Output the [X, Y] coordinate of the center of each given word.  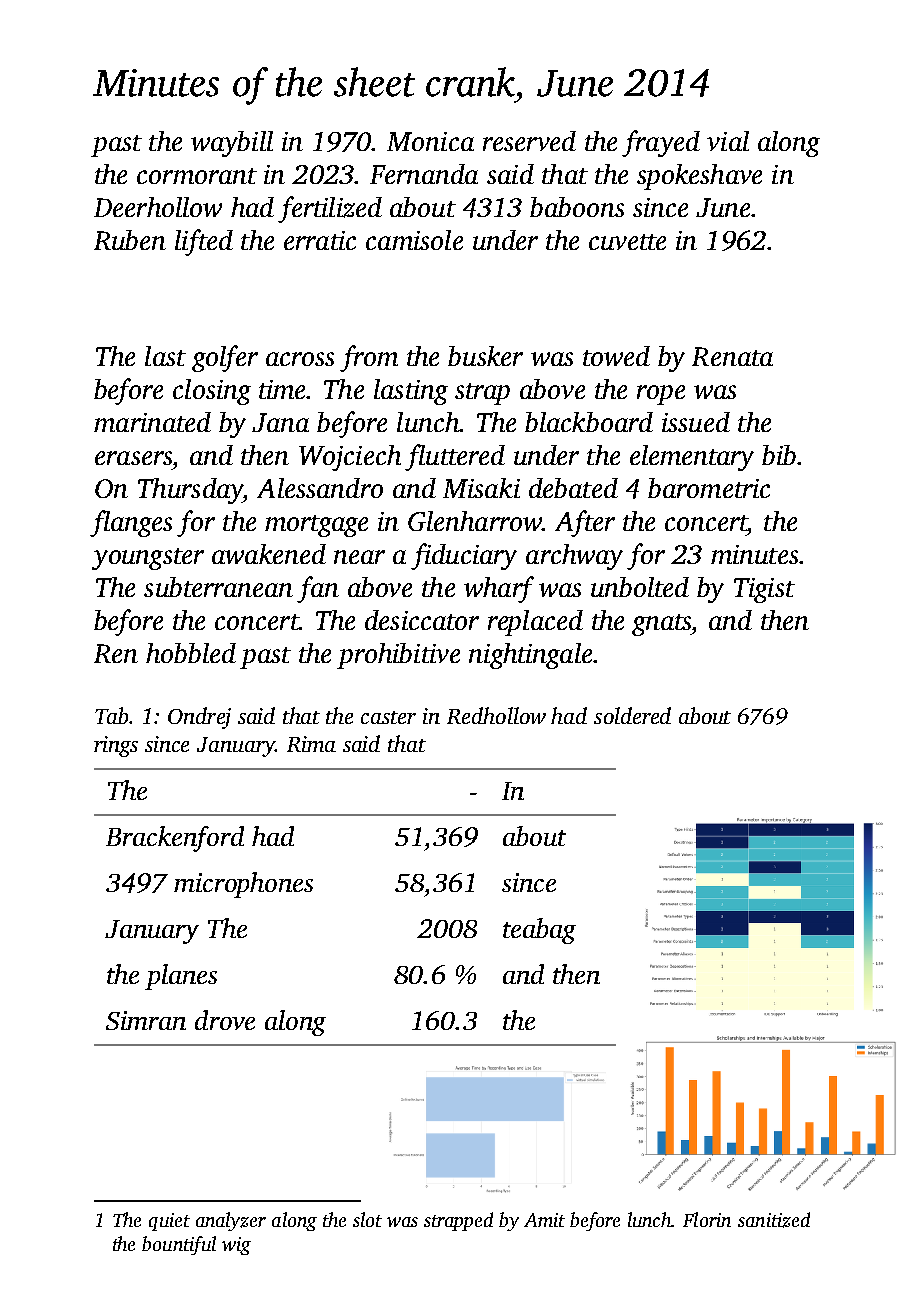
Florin [707, 1219]
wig [236, 1246]
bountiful [179, 1245]
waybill [232, 144]
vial [728, 141]
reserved [529, 141]
